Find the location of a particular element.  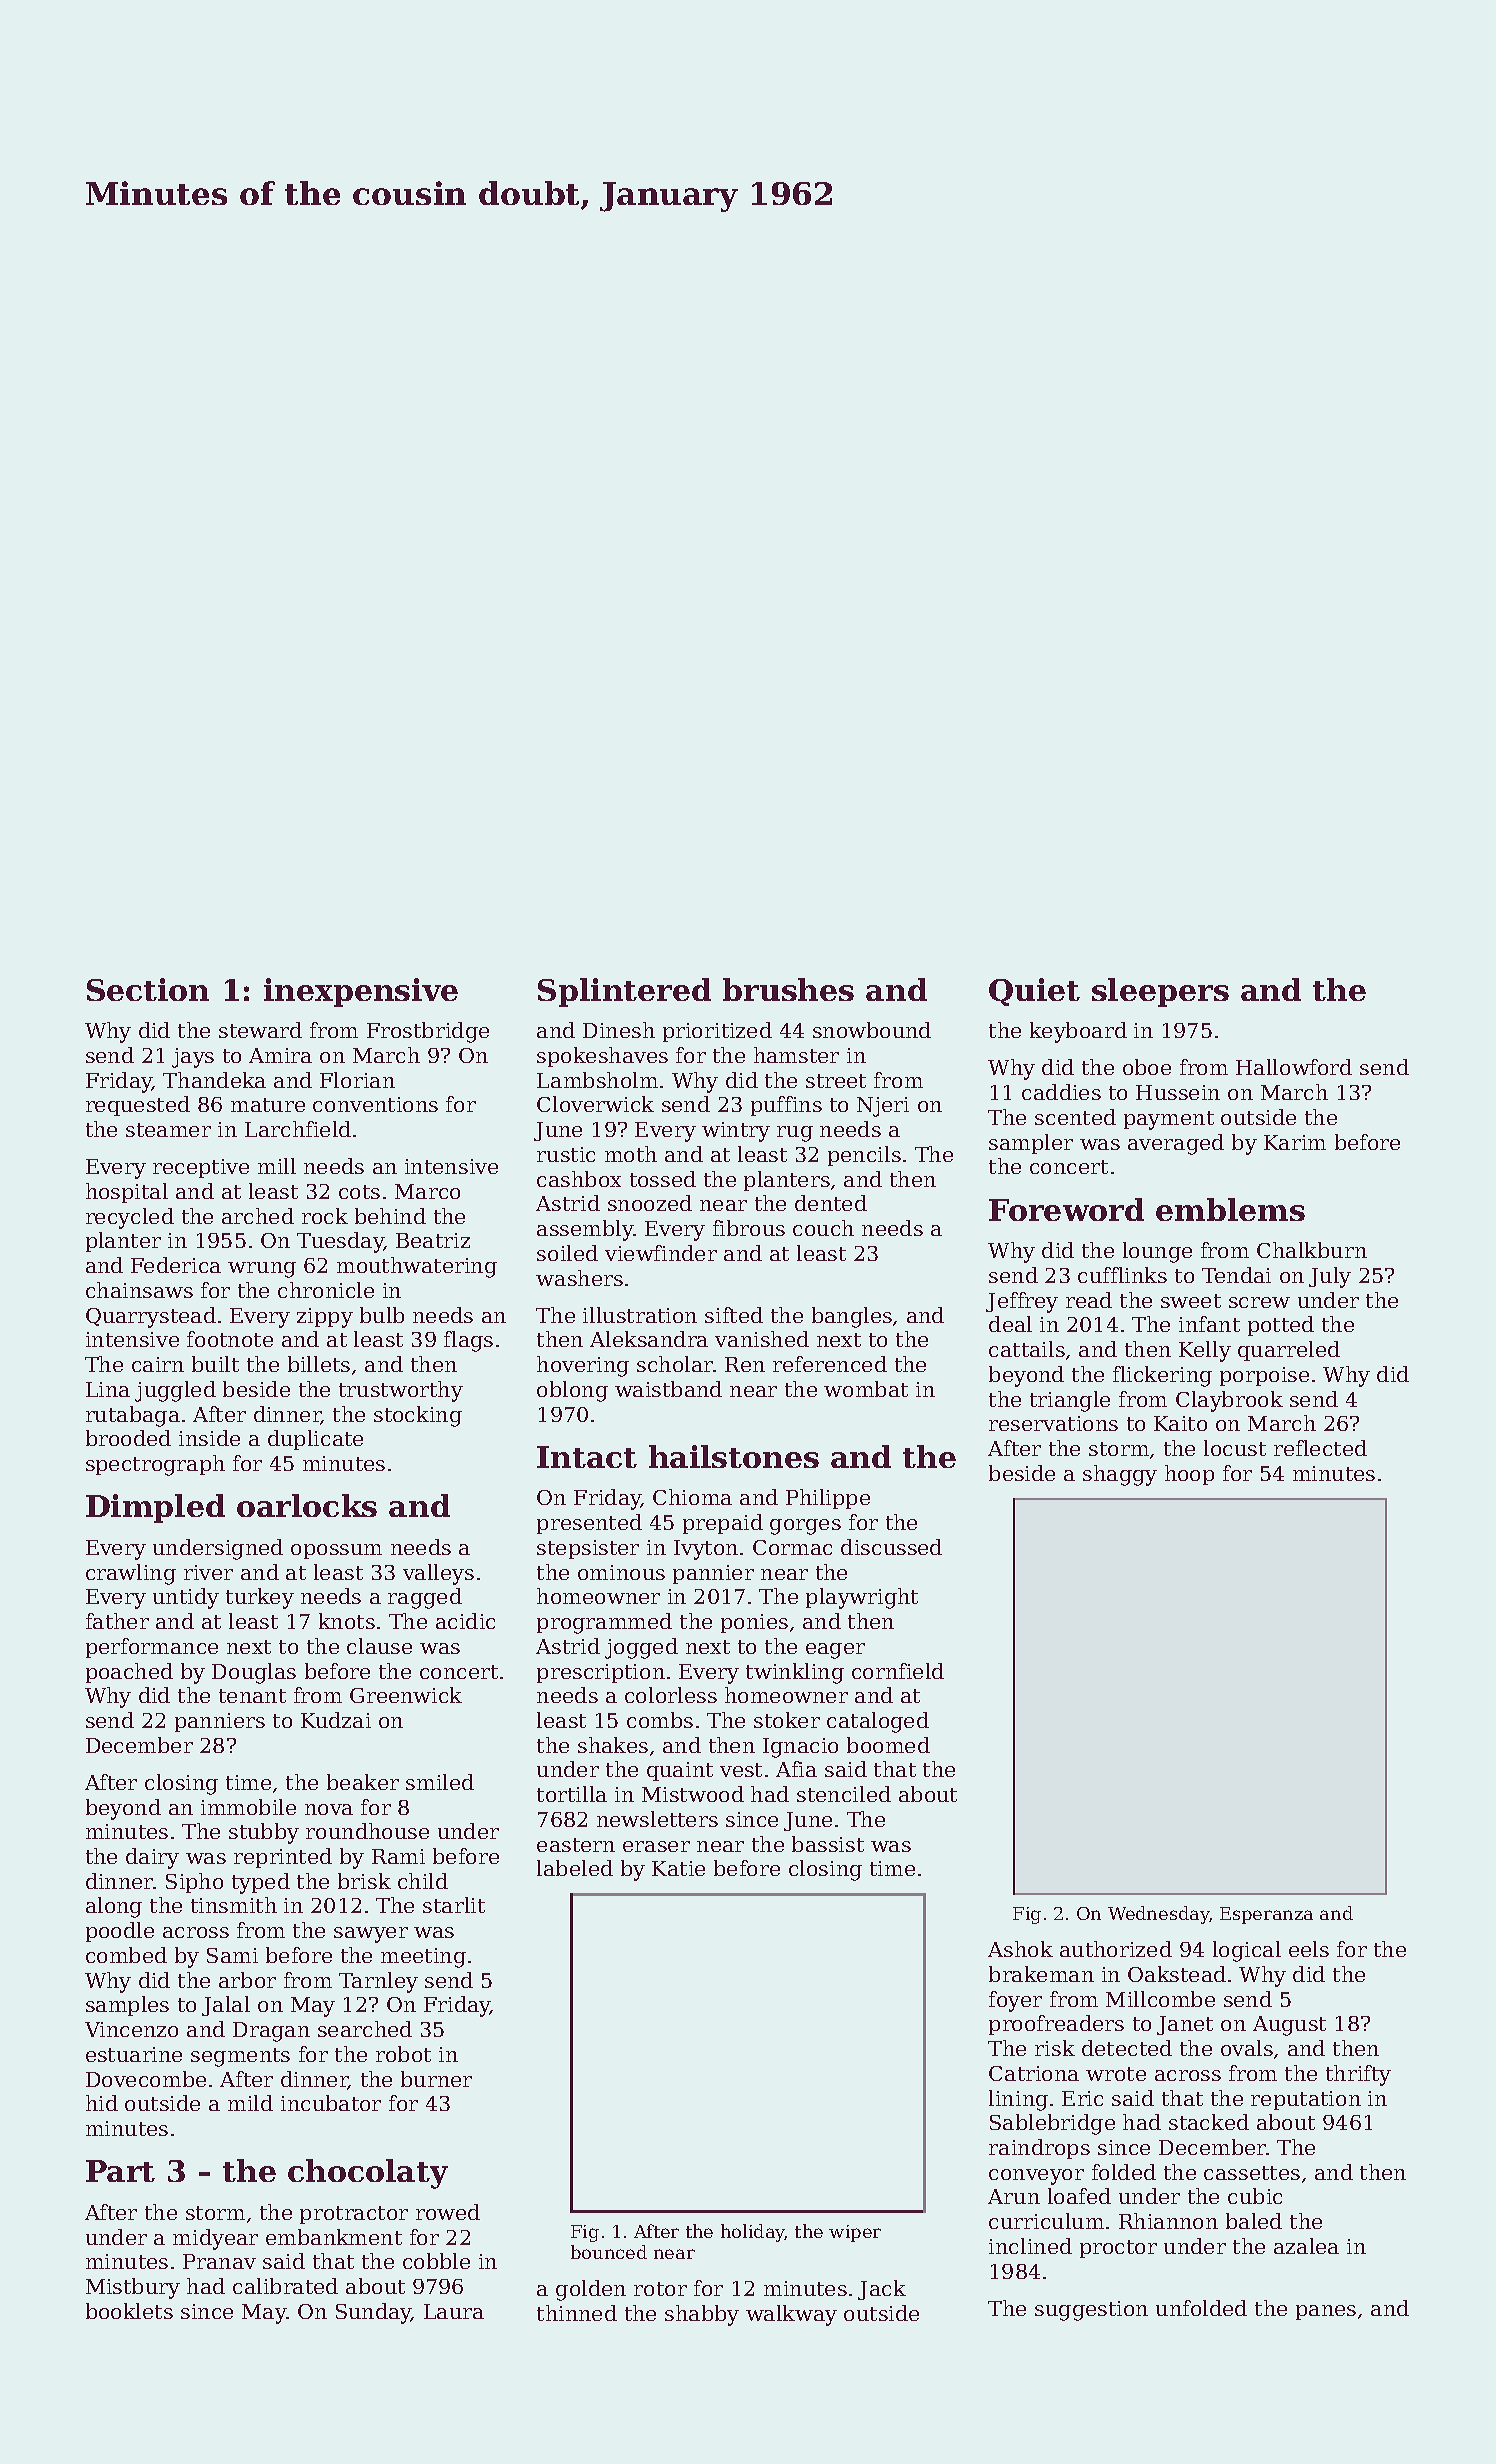

hovering is located at coordinates (583, 1366).
